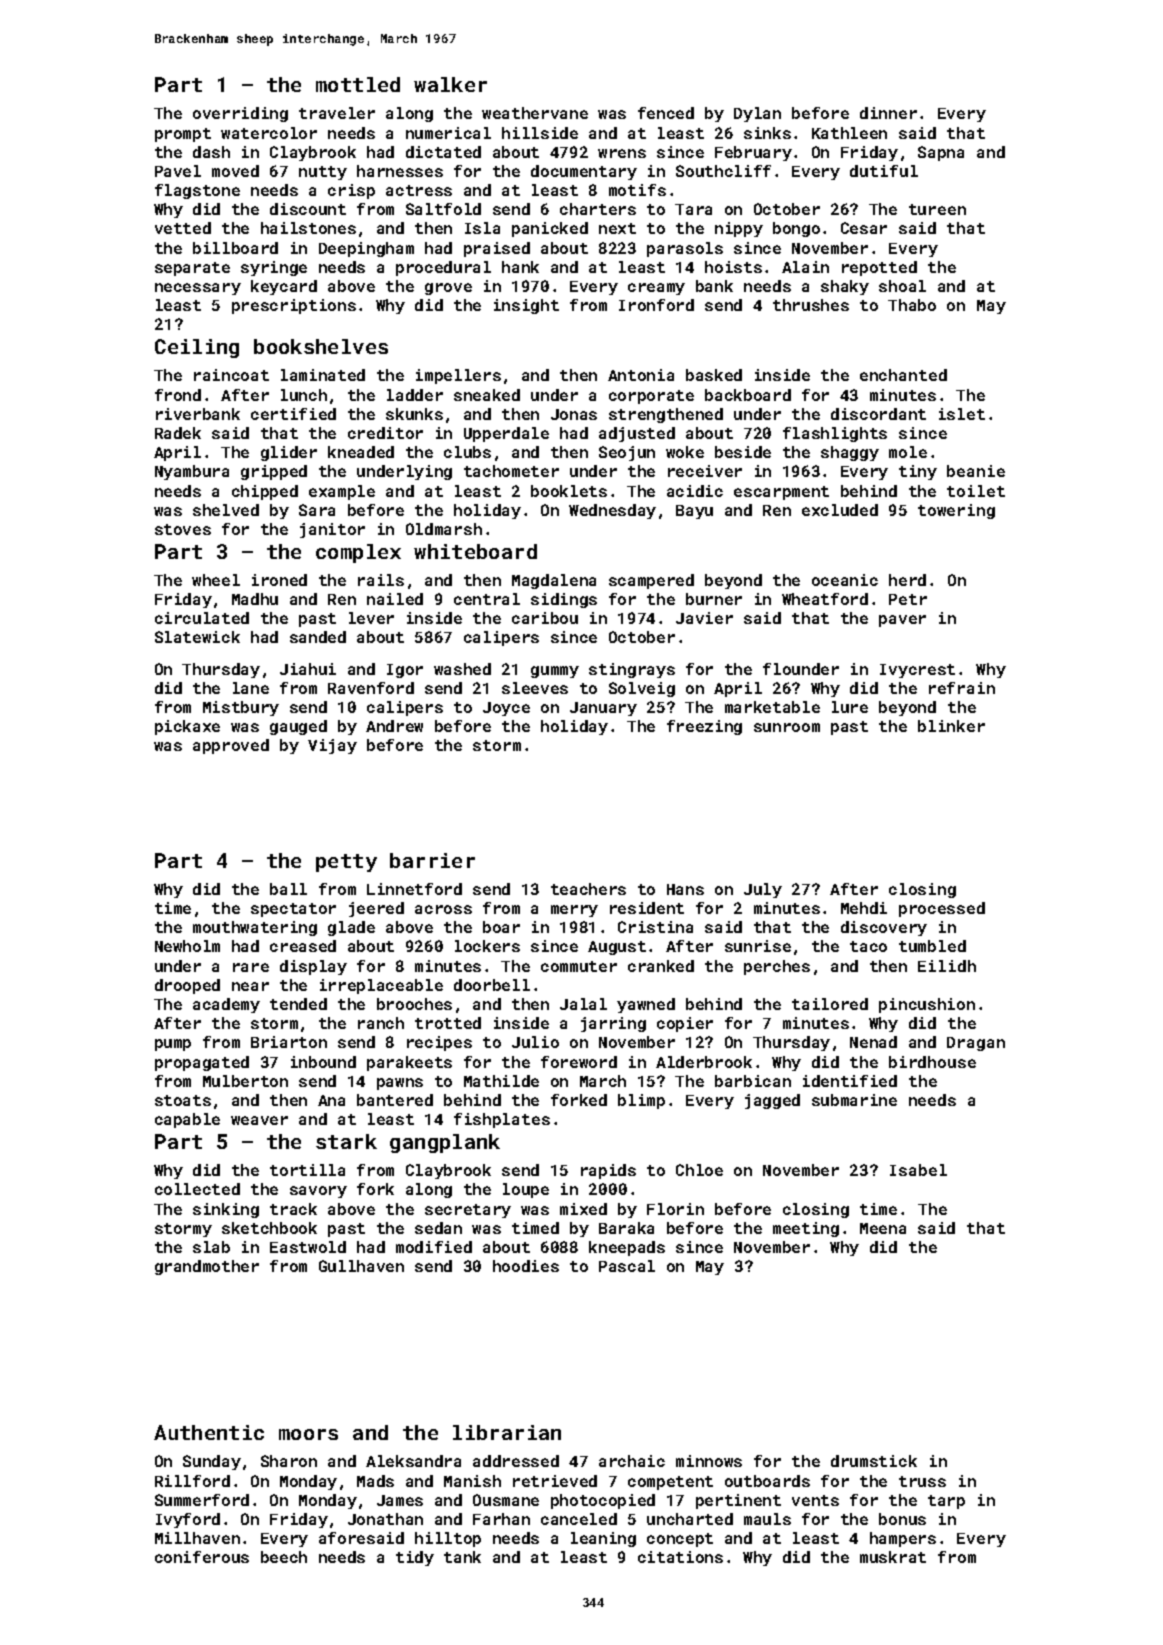 The height and width of the document is (1645, 1163). Describe the element at coordinates (187, 727) in the document. I see `pickaxe` at that location.
